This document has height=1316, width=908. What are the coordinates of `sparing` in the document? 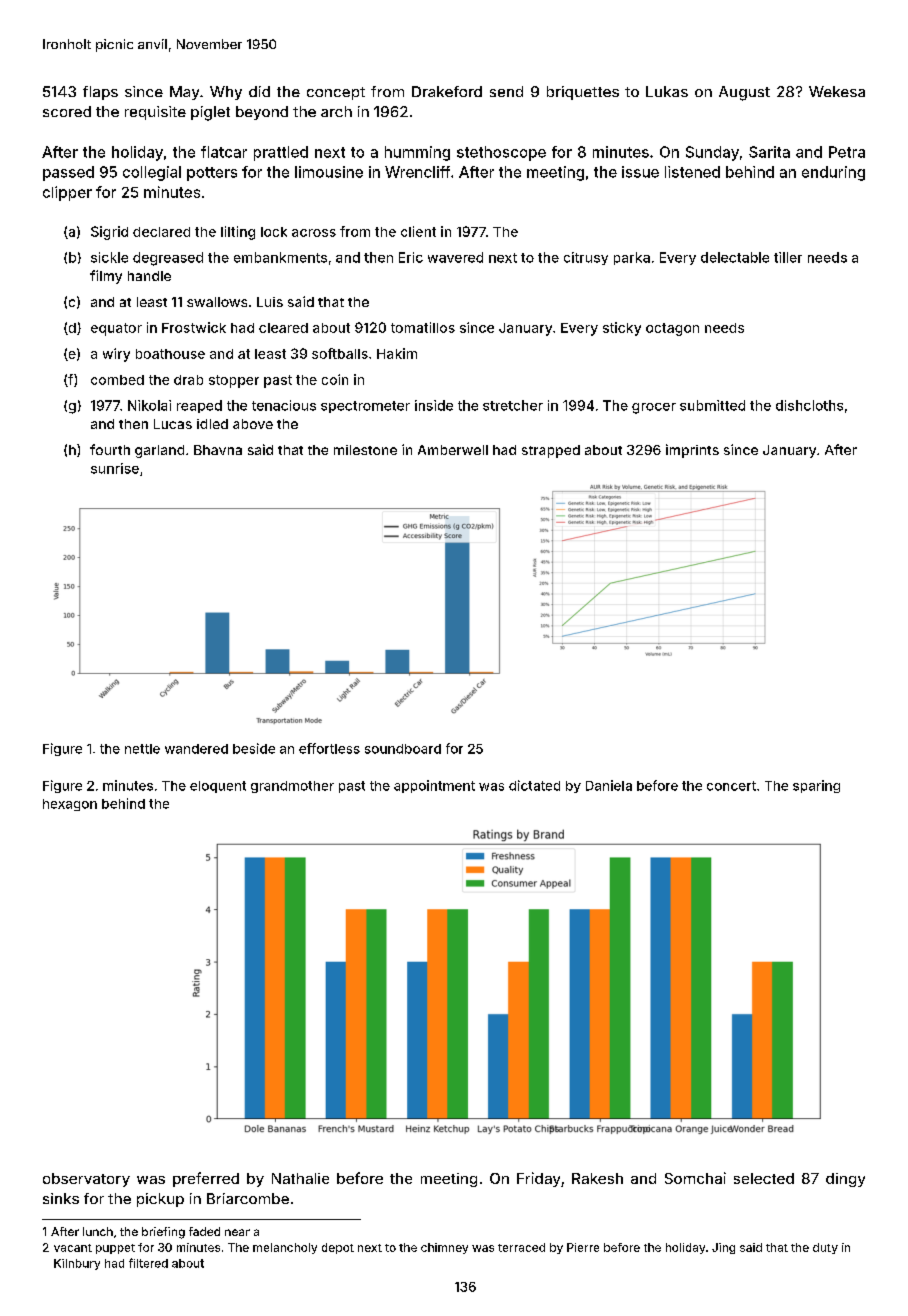 It's located at (816, 786).
